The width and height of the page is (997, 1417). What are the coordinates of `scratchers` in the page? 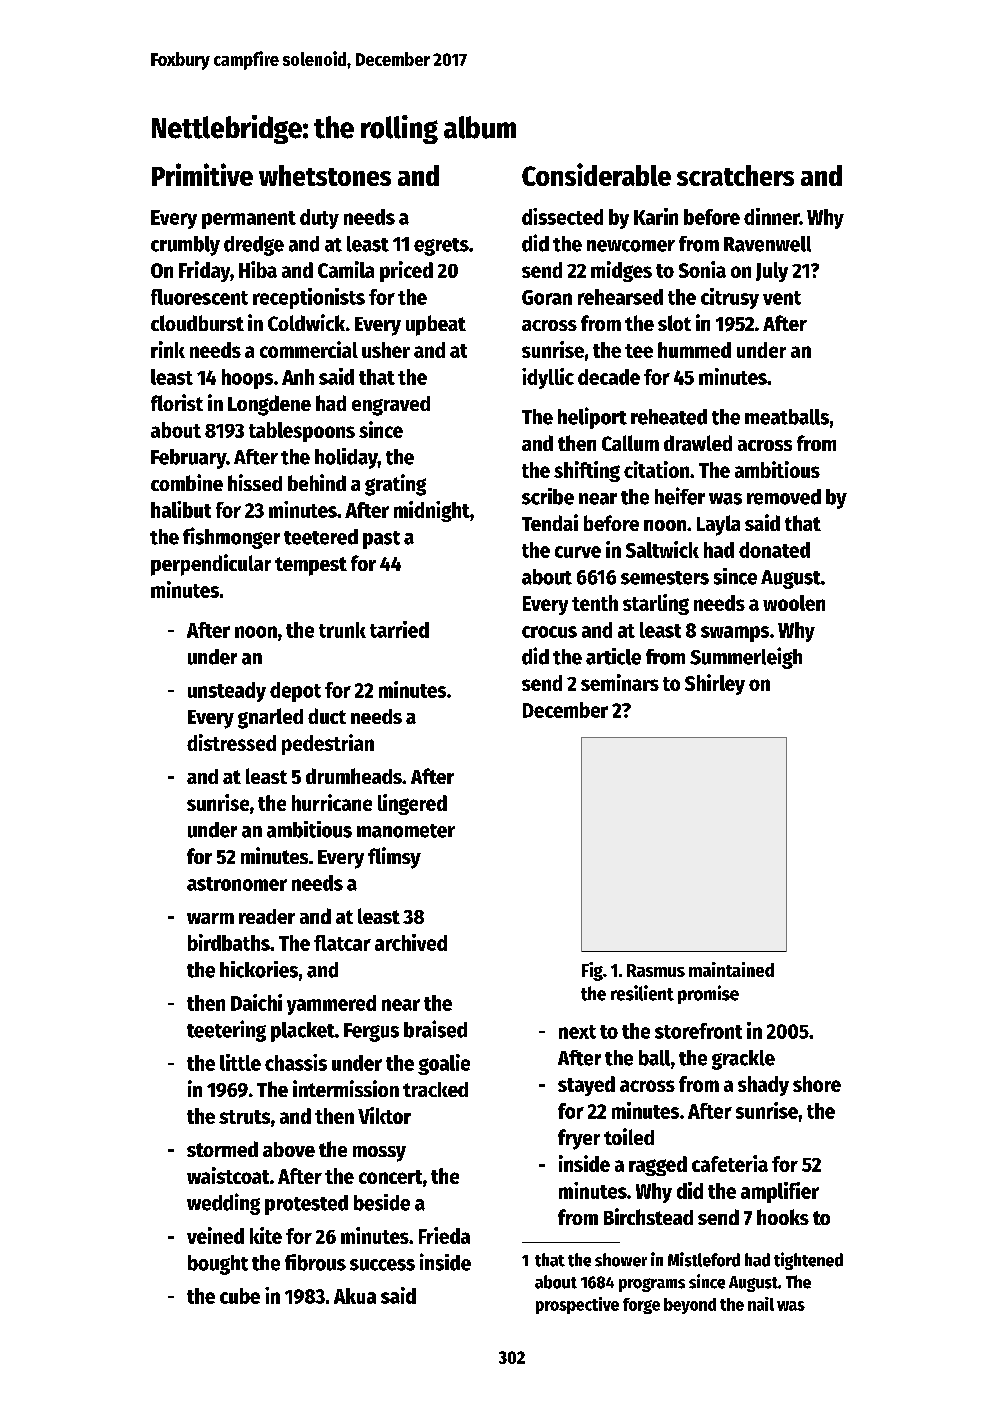 It's located at (735, 175).
